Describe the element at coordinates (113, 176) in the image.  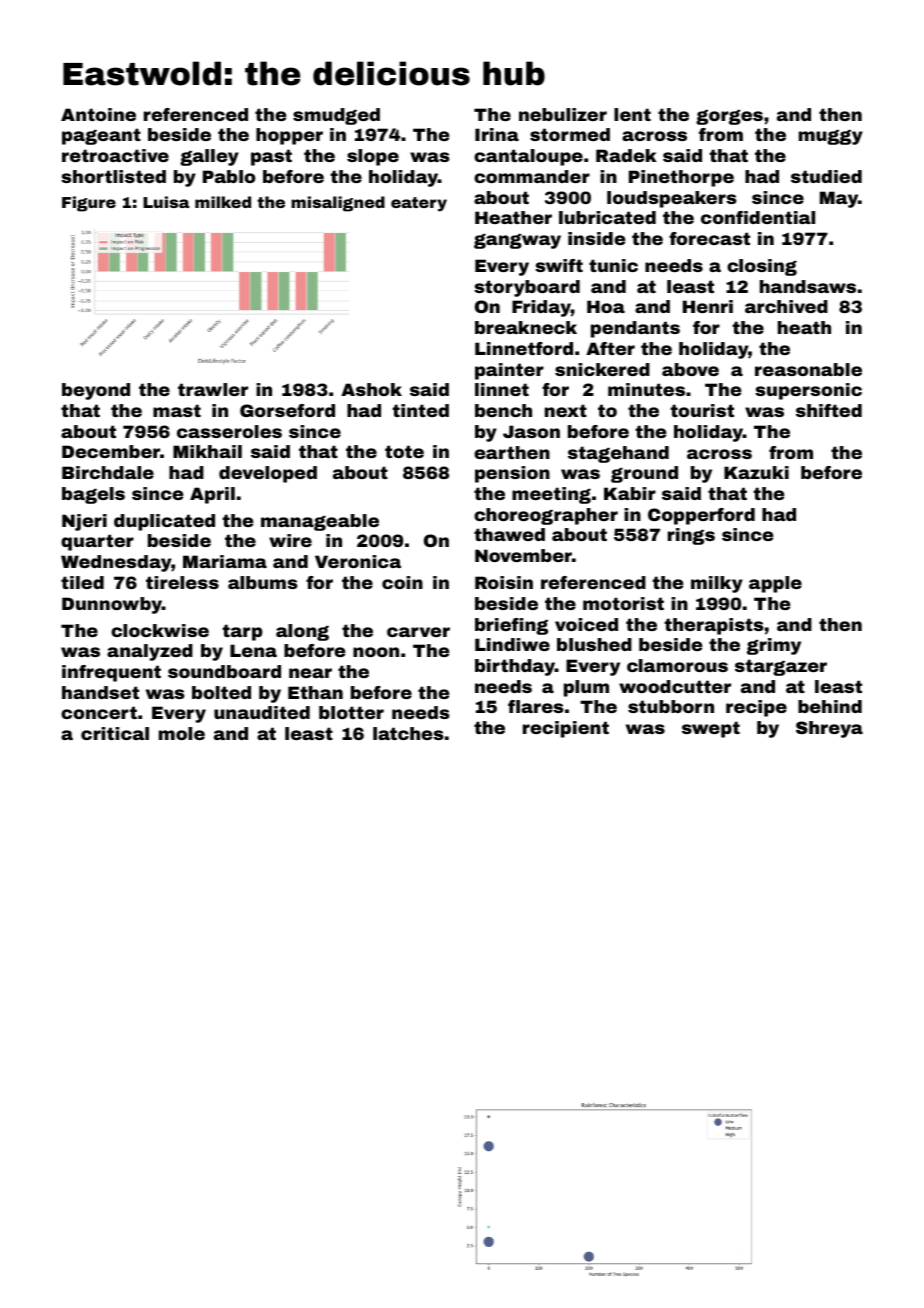
I see `shortlisted` at that location.
